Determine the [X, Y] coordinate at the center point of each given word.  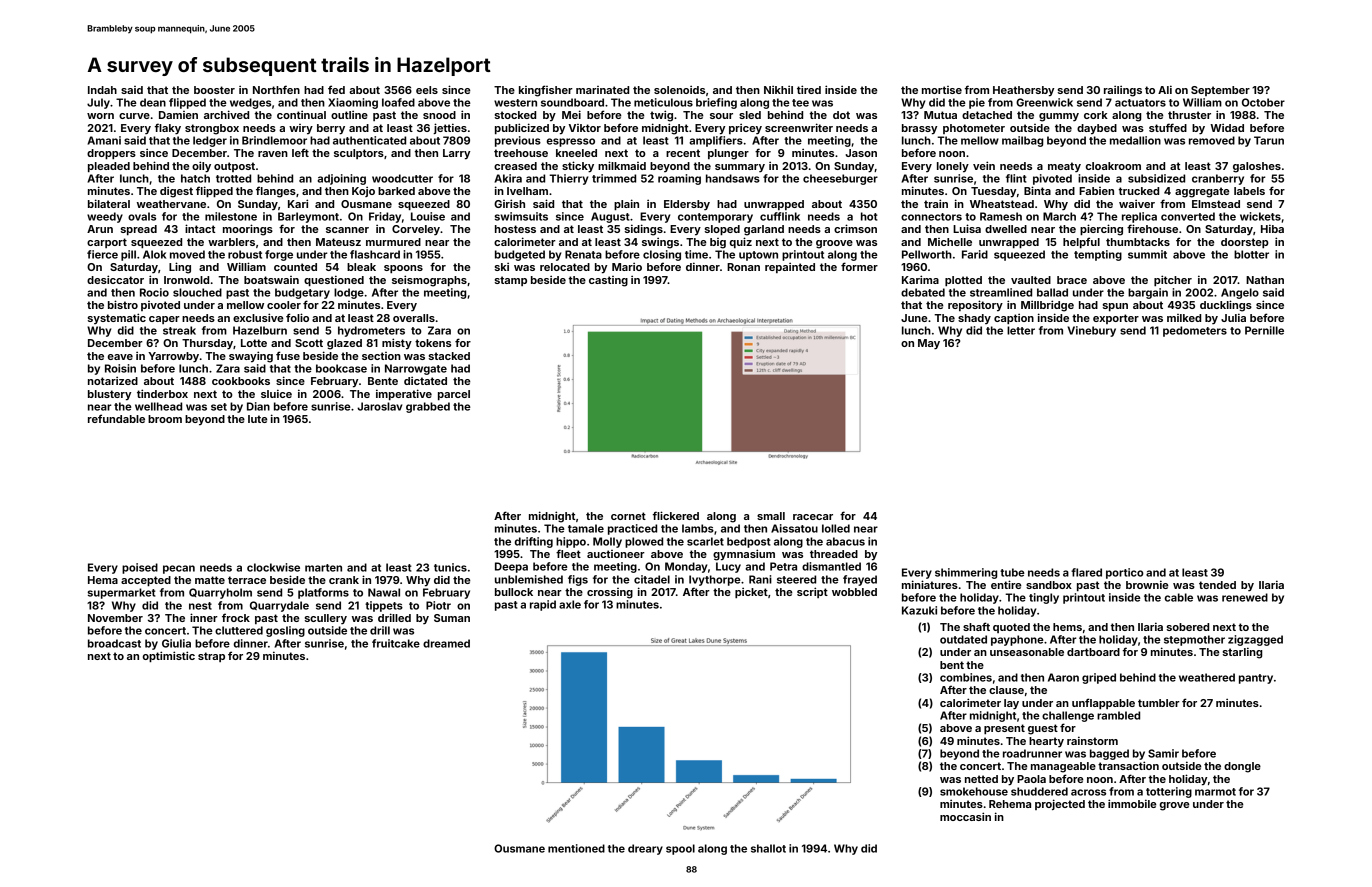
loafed [398, 102]
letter [1021, 330]
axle [570, 604]
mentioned [576, 848]
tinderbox [162, 393]
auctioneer [616, 554]
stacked [449, 356]
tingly [1044, 598]
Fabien [1096, 191]
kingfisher [546, 91]
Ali [1165, 89]
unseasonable [1027, 652]
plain [626, 204]
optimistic [169, 656]
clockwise [273, 567]
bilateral [109, 203]
